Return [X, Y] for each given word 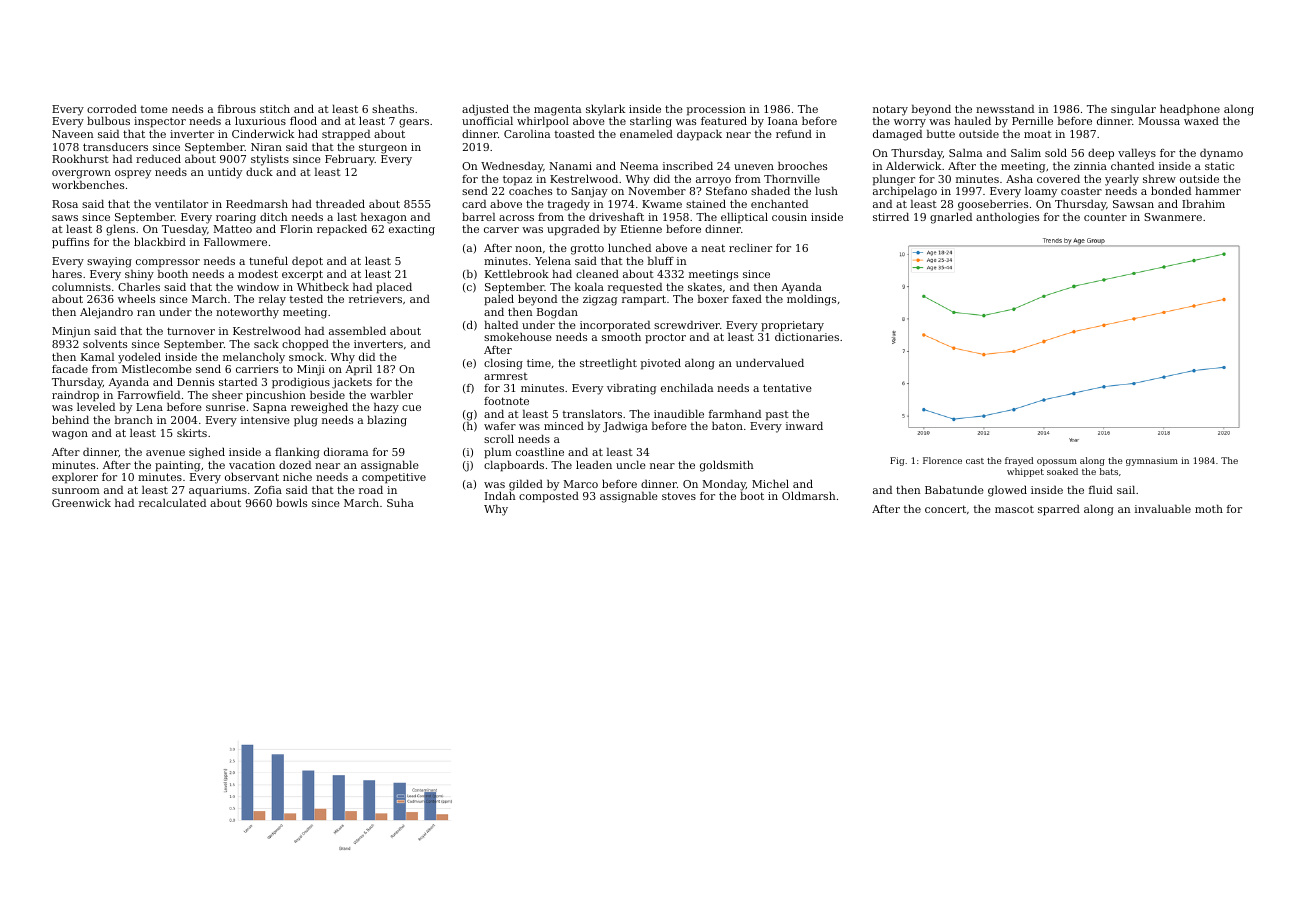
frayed [1019, 461]
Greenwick [81, 502]
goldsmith [727, 466]
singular [1133, 110]
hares [67, 273]
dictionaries [807, 337]
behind [70, 419]
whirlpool [543, 122]
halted [501, 324]
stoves [679, 496]
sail [1126, 489]
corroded [112, 108]
